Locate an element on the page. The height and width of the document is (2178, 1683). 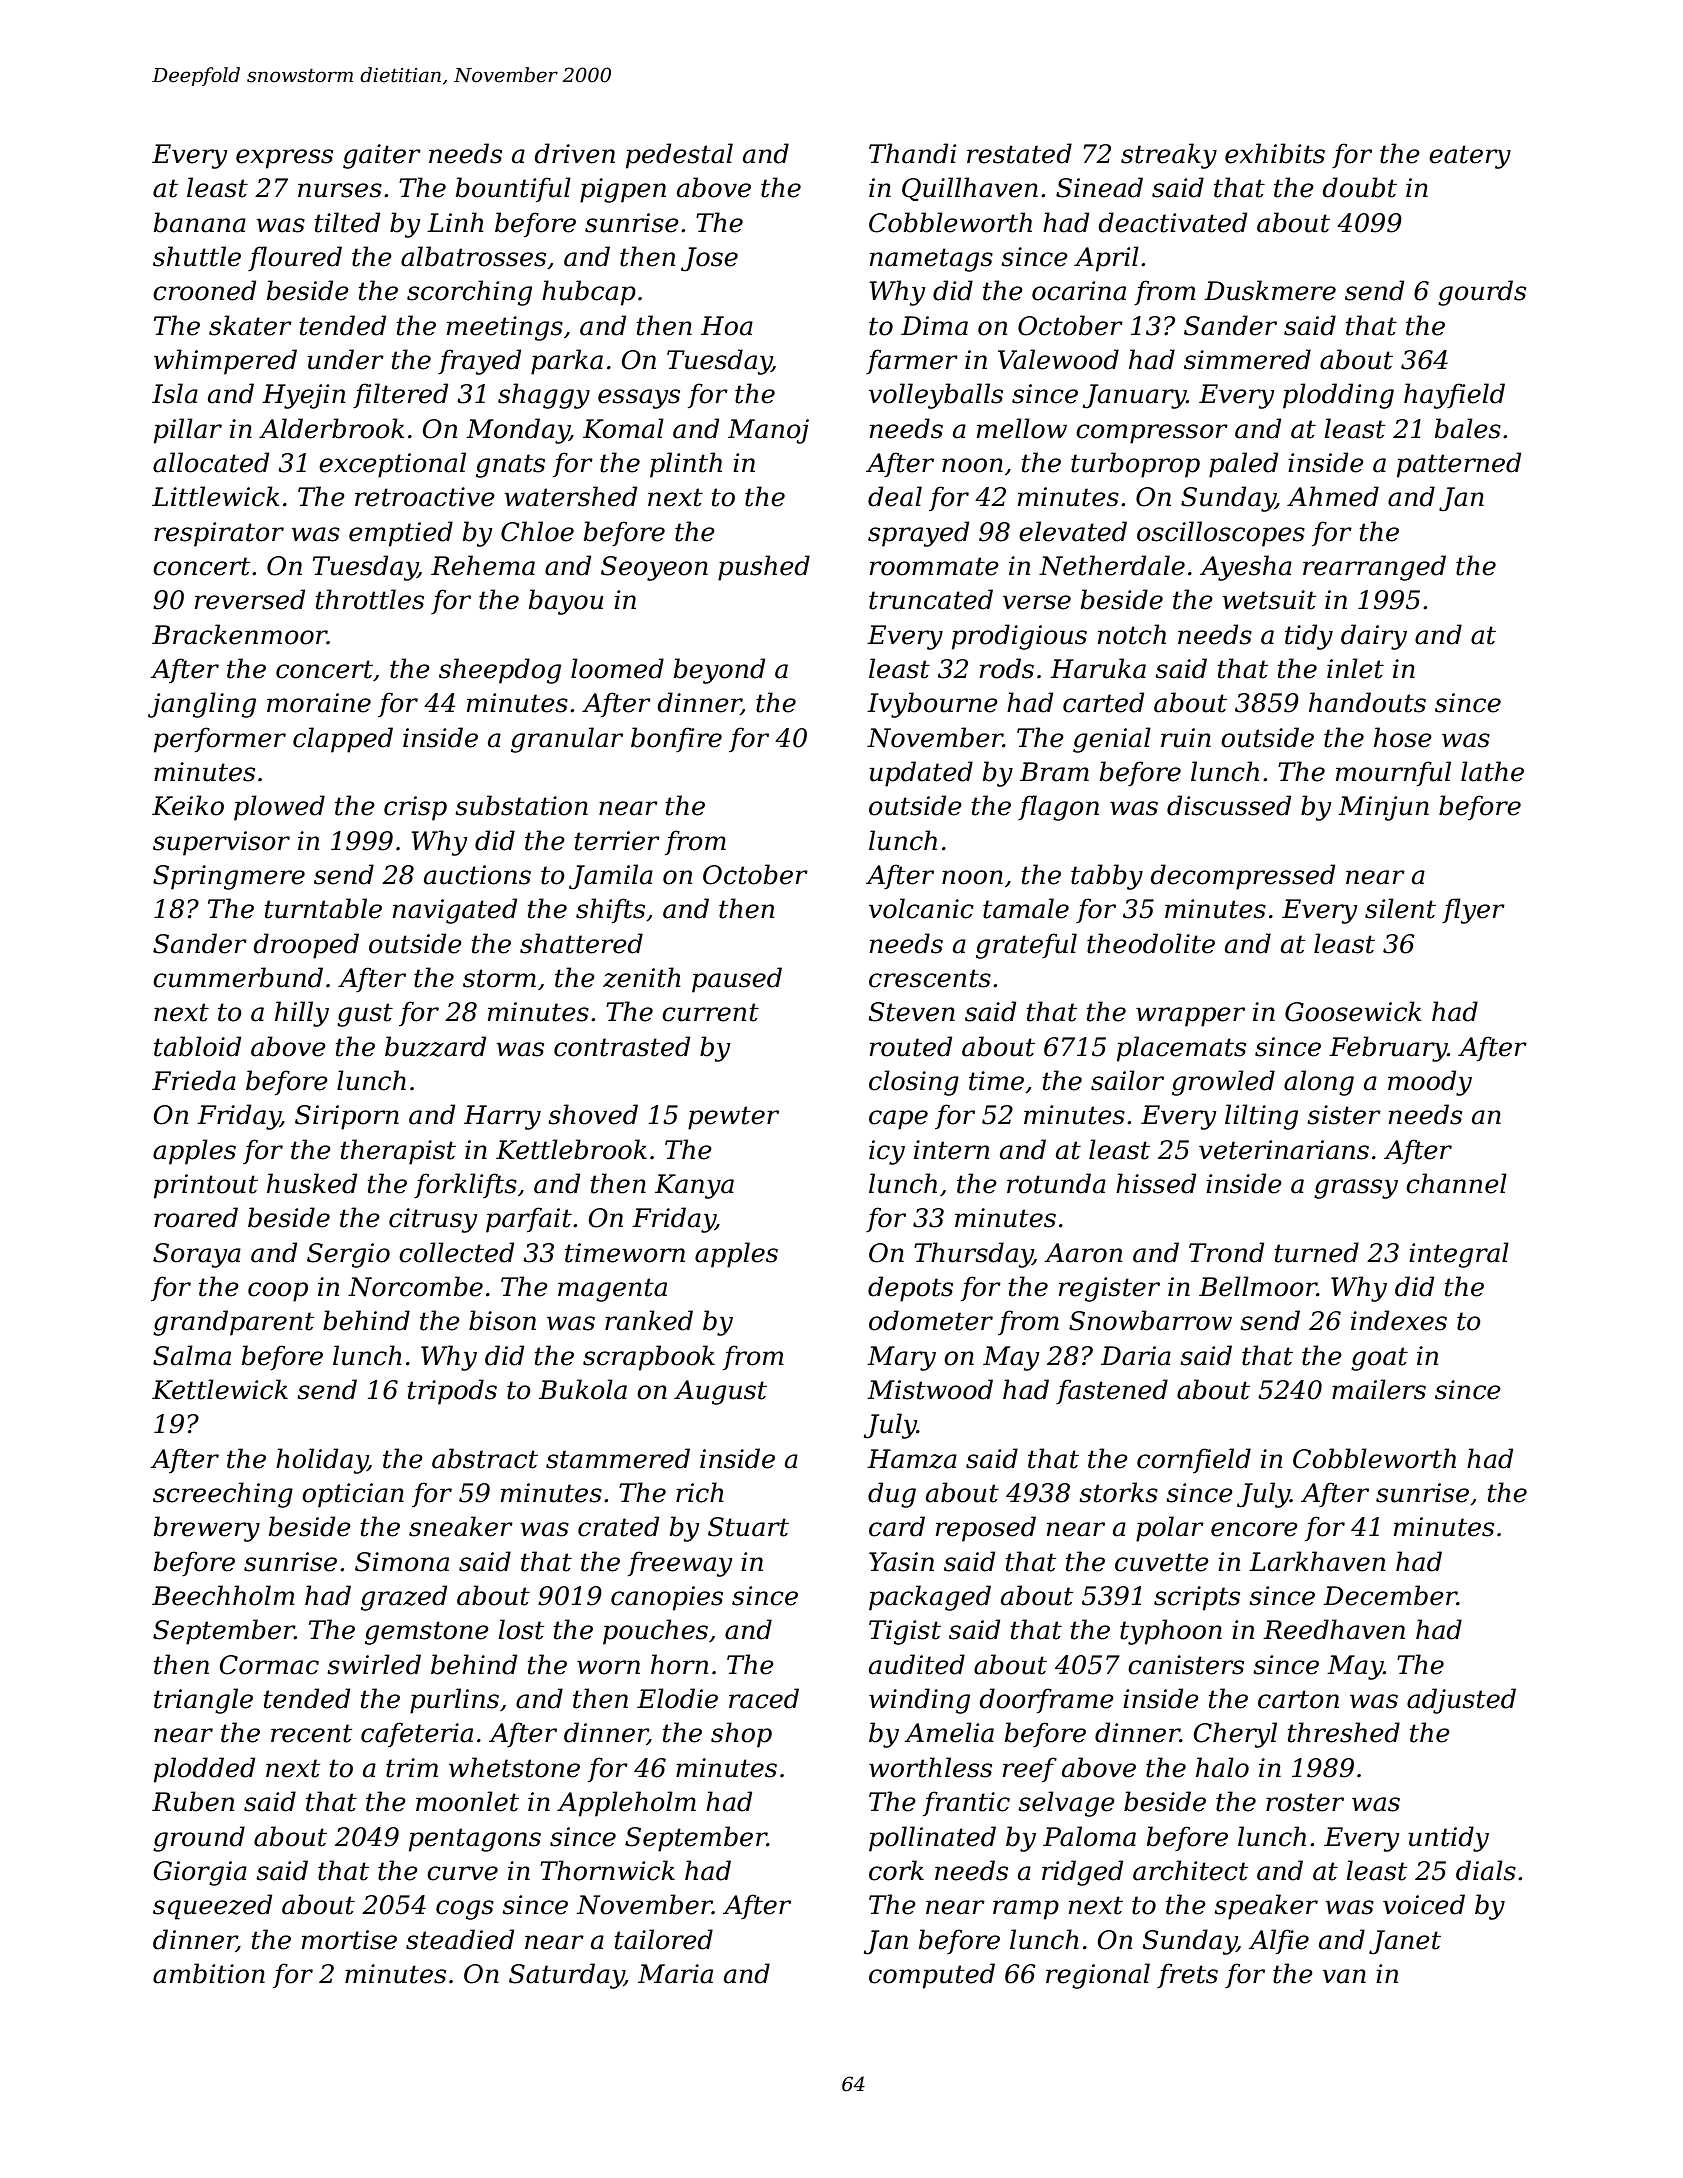
substation is located at coordinates (521, 805).
